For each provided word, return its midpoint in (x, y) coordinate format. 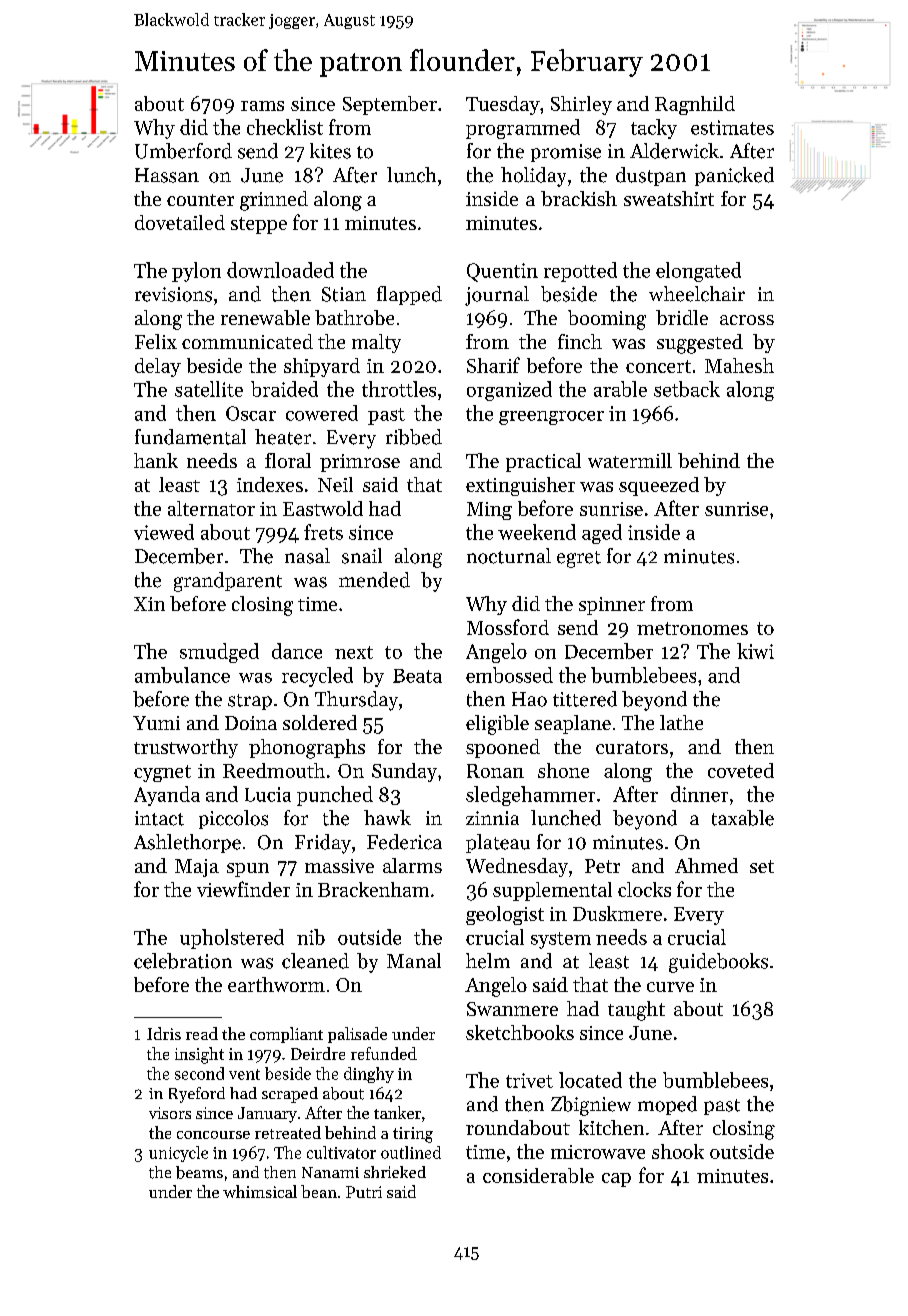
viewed (164, 532)
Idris (164, 1033)
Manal (414, 960)
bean (319, 1191)
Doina (251, 723)
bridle (682, 317)
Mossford (508, 627)
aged (602, 534)
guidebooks (718, 963)
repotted (580, 272)
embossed (509, 675)
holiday (533, 177)
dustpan (651, 176)
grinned (274, 201)
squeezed (659, 486)
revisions (173, 294)
